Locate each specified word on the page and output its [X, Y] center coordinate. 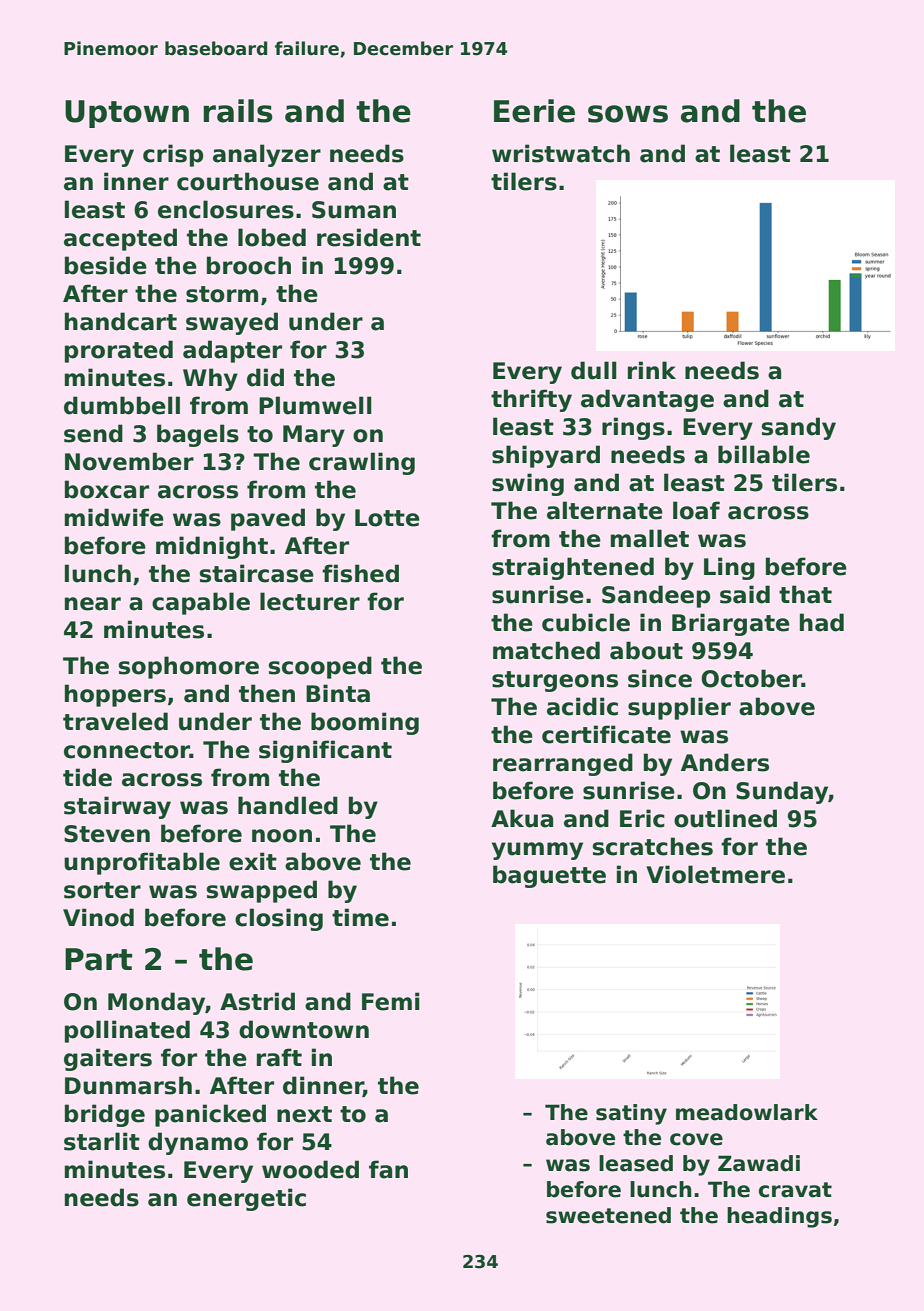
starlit [102, 1141]
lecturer [310, 601]
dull [594, 370]
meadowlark [747, 1112]
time [360, 917]
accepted [120, 239]
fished [360, 573]
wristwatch [561, 153]
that [805, 594]
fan [388, 1169]
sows [628, 114]
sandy [799, 428]
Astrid [257, 1001]
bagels [198, 435]
